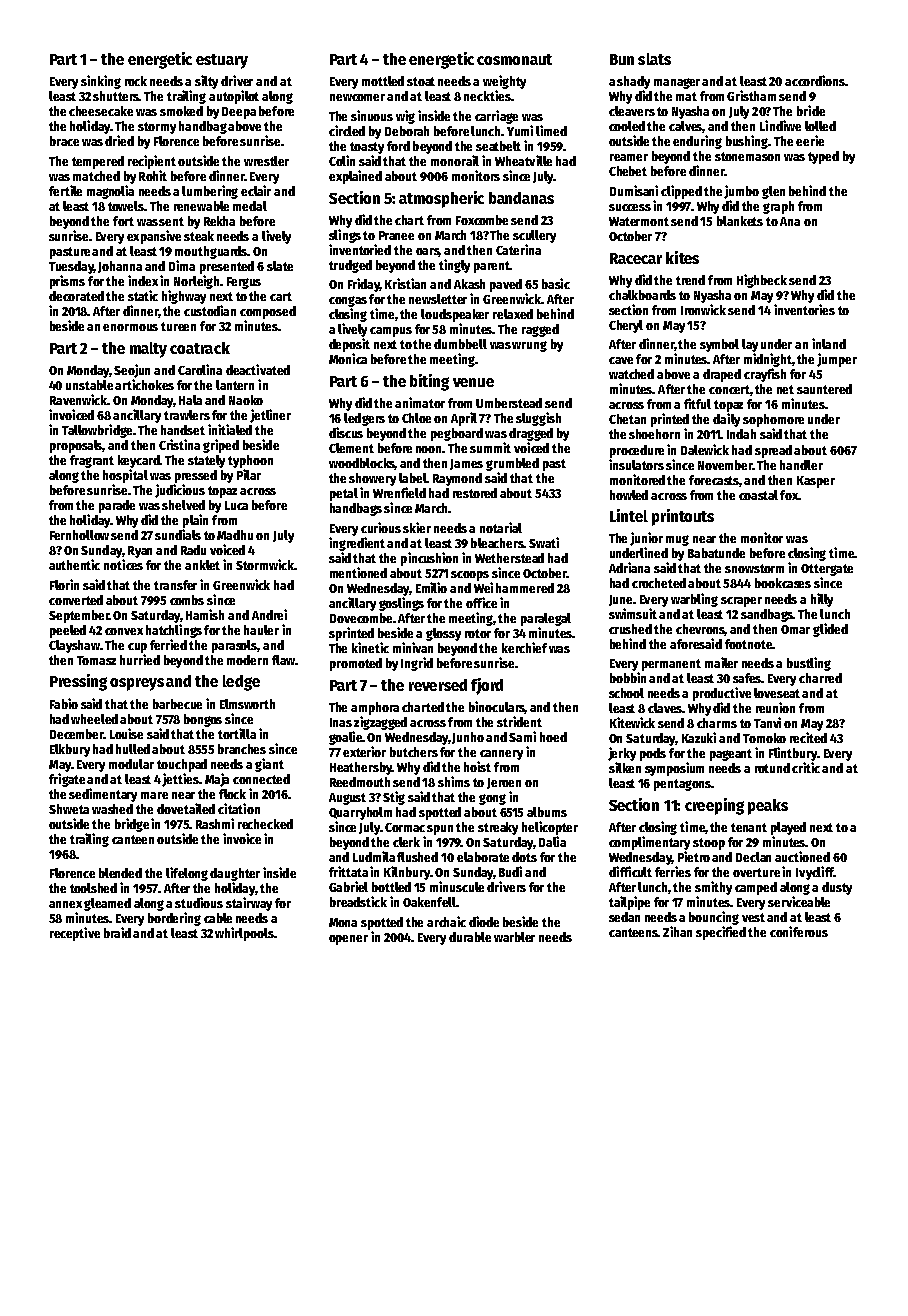  Describe the element at coordinates (117, 506) in the screenshot. I see `parade` at that location.
